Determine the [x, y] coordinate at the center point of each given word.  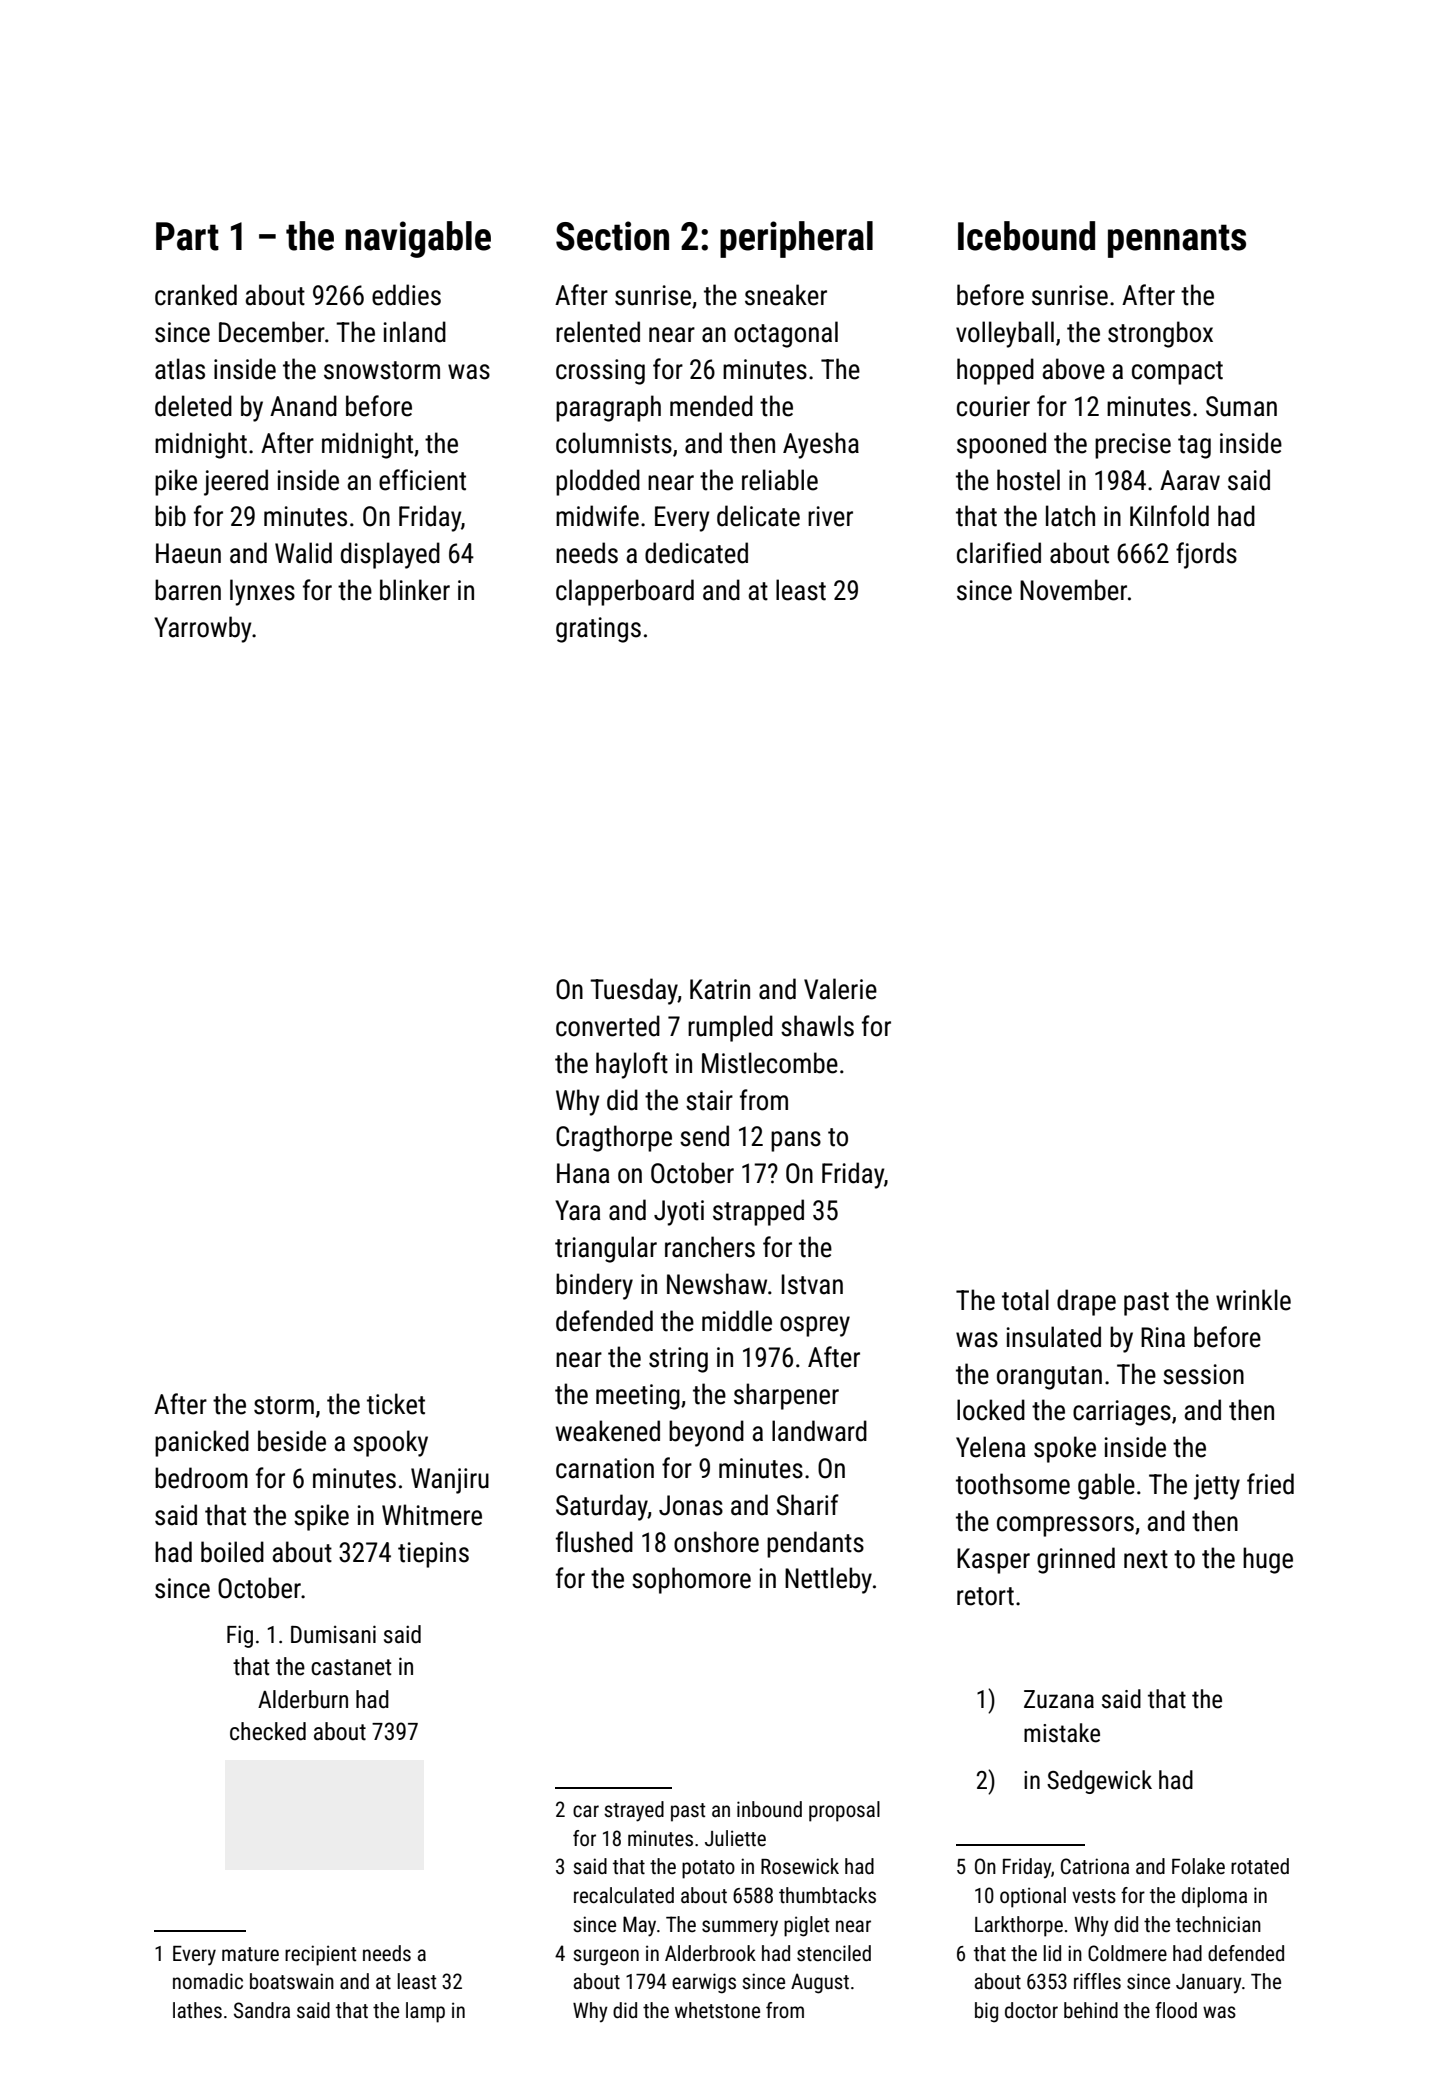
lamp [425, 2012]
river [830, 516]
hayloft [632, 1065]
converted [608, 1026]
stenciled [834, 1953]
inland [415, 332]
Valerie [840, 989]
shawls [817, 1026]
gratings [598, 630]
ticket [396, 1404]
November [1073, 590]
